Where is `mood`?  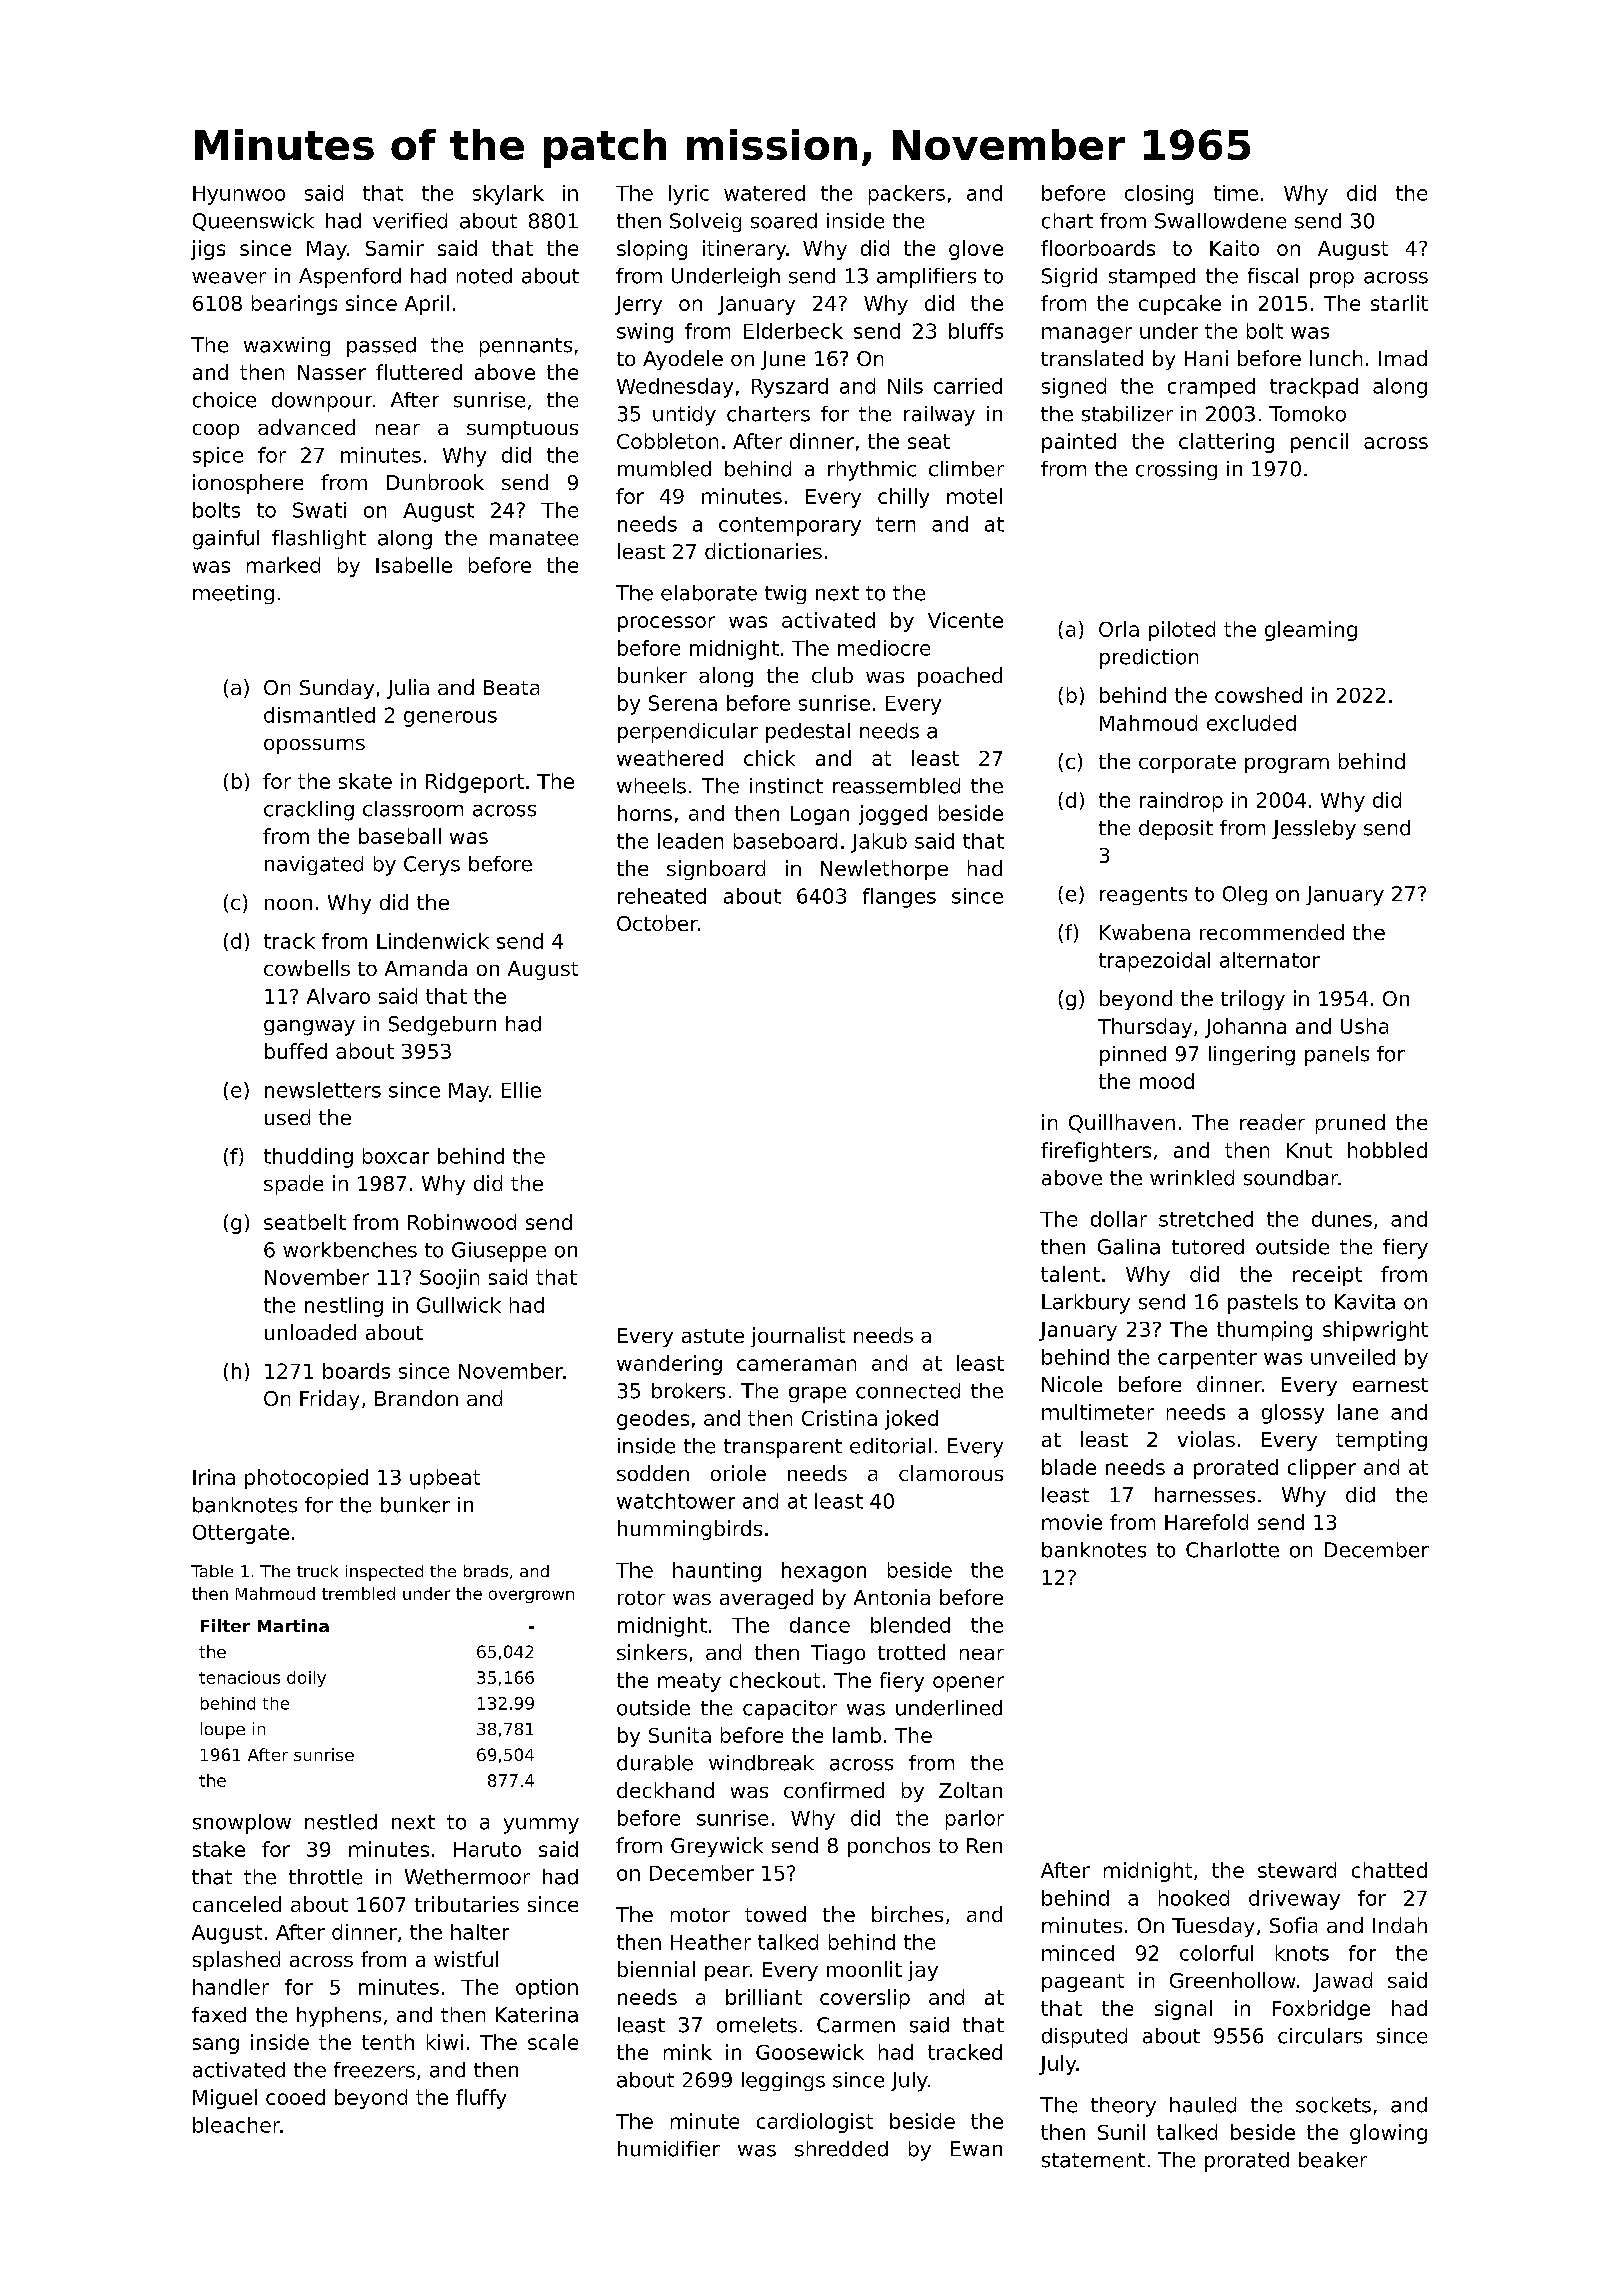 mood is located at coordinates (1167, 1081).
